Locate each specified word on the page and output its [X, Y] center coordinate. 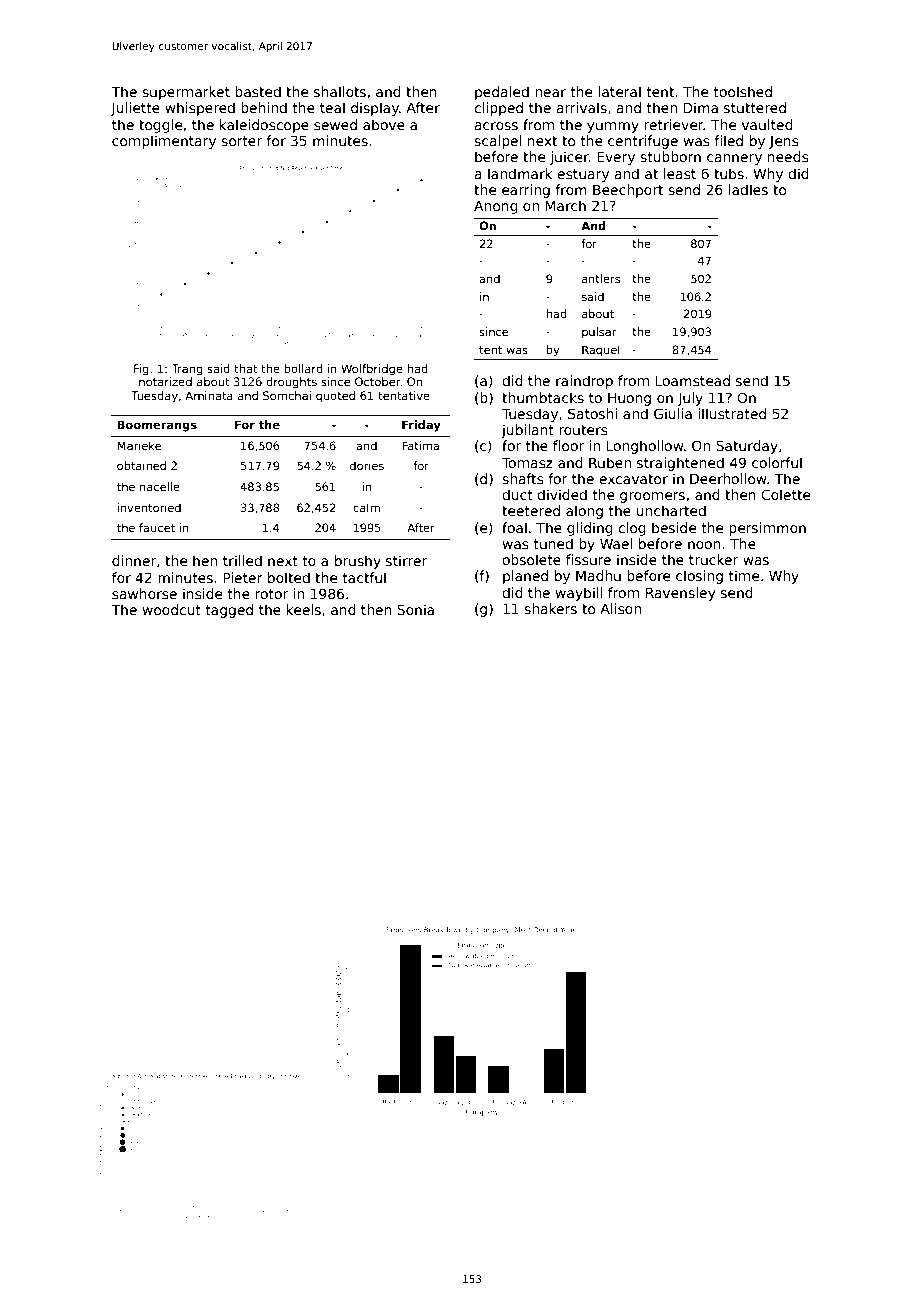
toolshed [743, 91]
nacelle [160, 486]
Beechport [628, 191]
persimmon [767, 529]
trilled [242, 560]
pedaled [502, 93]
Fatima [421, 445]
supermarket [186, 93]
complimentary [164, 142]
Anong [496, 207]
